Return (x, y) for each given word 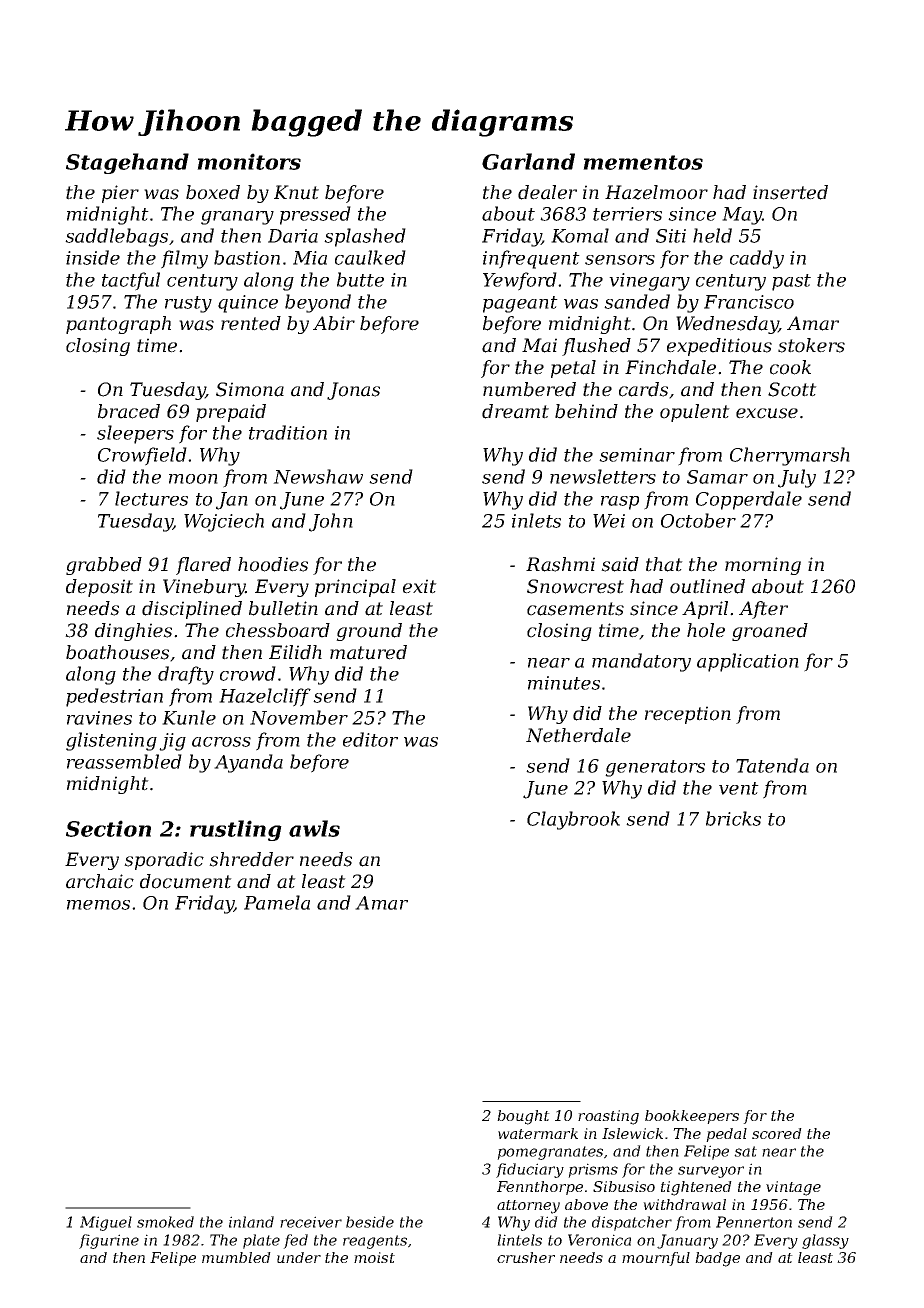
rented (251, 323)
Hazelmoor (656, 192)
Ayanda (248, 763)
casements (575, 609)
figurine (109, 1241)
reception (688, 715)
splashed (365, 237)
